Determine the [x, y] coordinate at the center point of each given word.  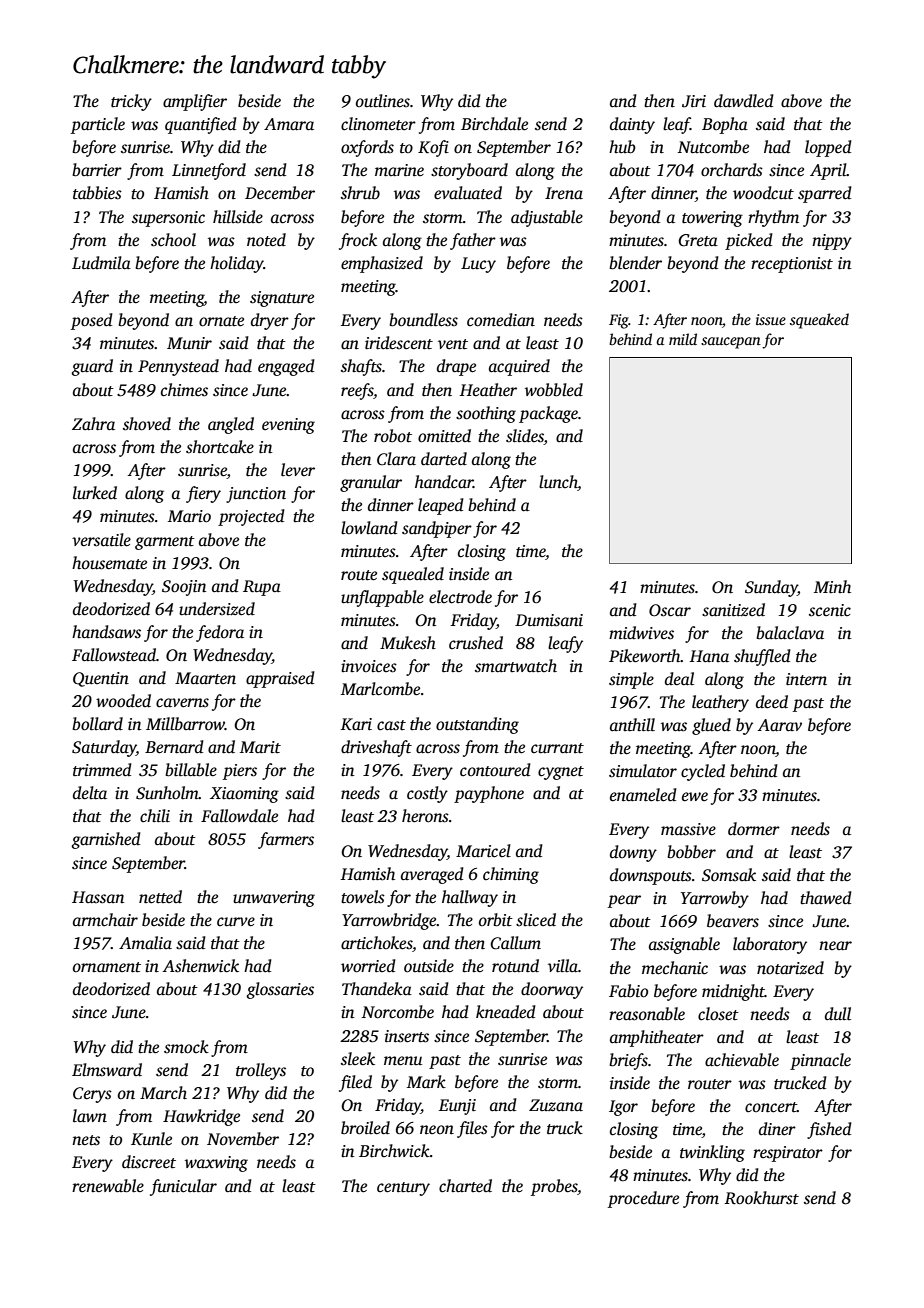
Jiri [694, 101]
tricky [131, 102]
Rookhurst [761, 1198]
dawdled [744, 101]
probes [554, 1187]
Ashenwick [201, 966]
